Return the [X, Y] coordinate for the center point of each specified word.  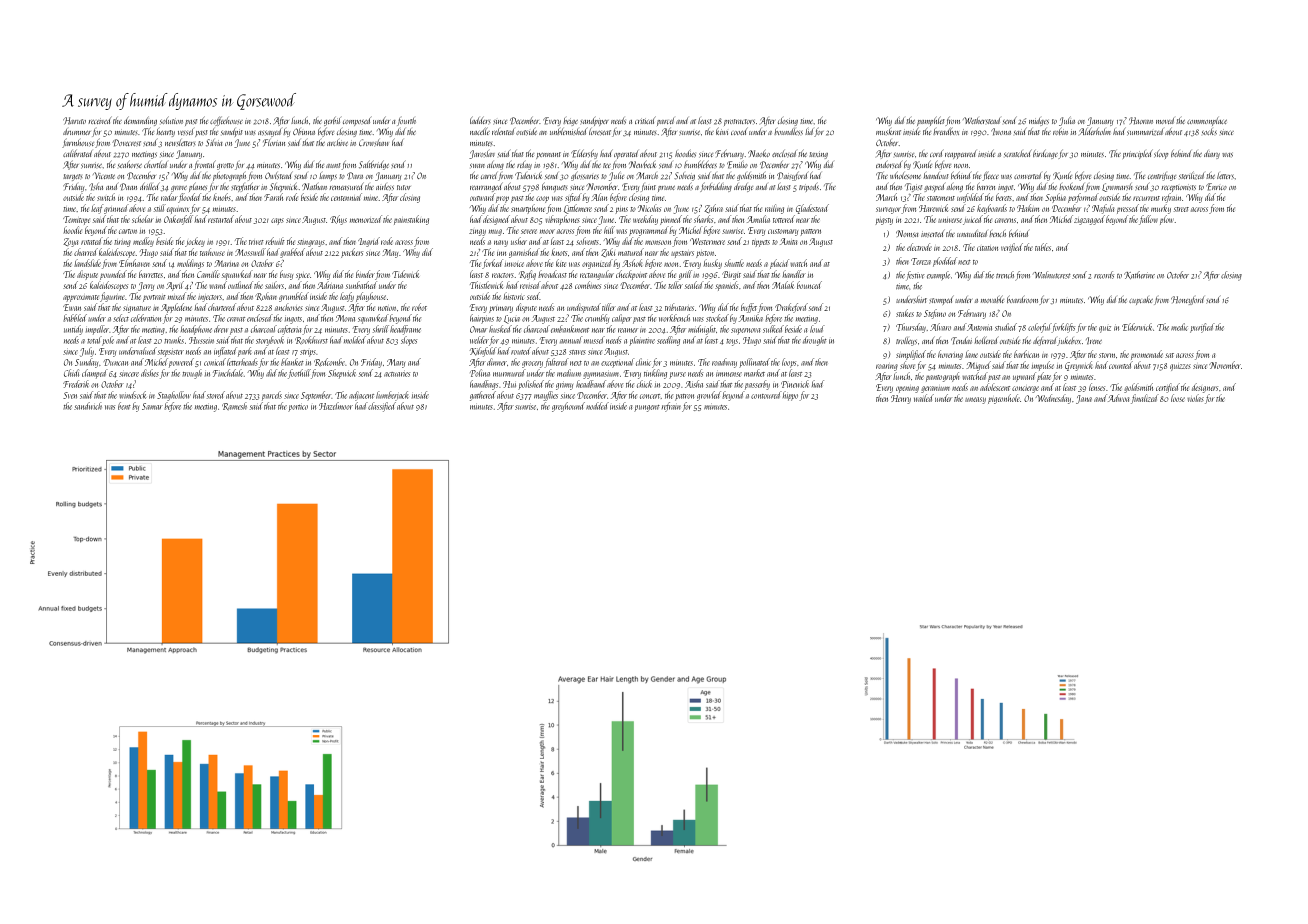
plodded [945, 262]
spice [303, 276]
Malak [783, 285]
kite [561, 263]
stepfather [245, 187]
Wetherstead [981, 120]
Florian [274, 143]
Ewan [72, 307]
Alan [599, 197]
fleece [990, 176]
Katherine [1139, 275]
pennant [548, 155]
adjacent [361, 396]
